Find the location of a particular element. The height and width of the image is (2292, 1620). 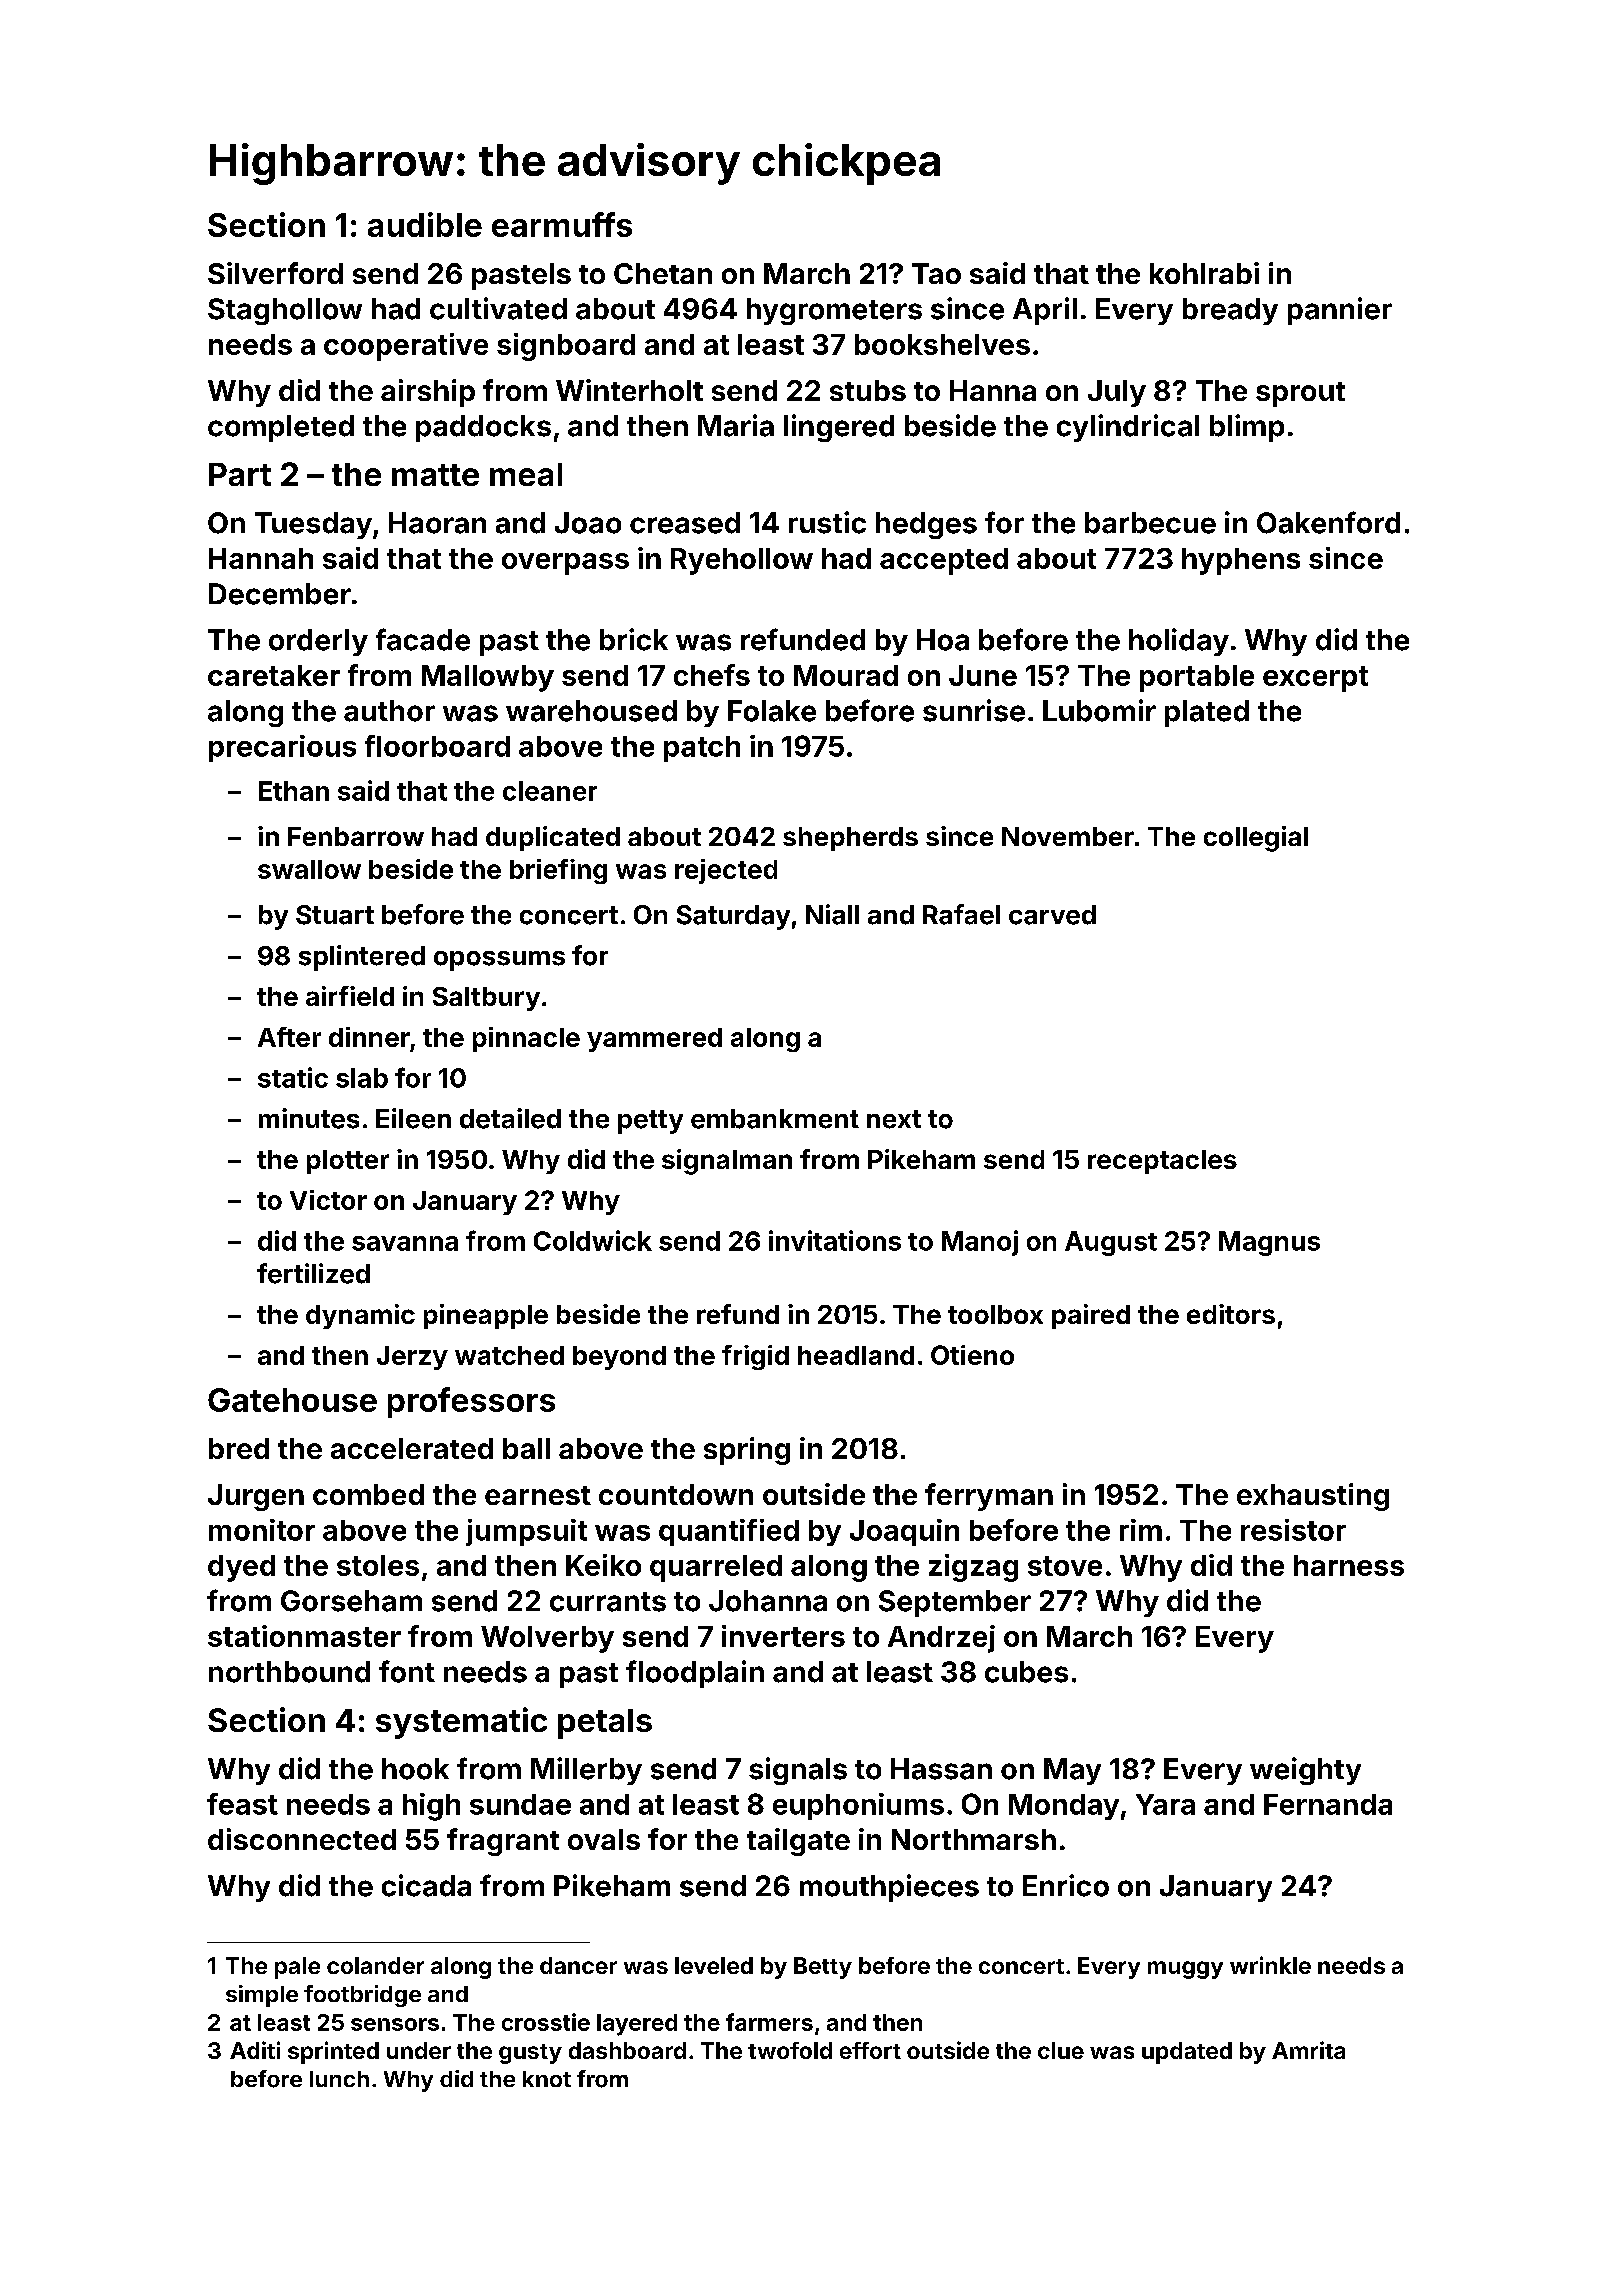

audible is located at coordinates (425, 224).
